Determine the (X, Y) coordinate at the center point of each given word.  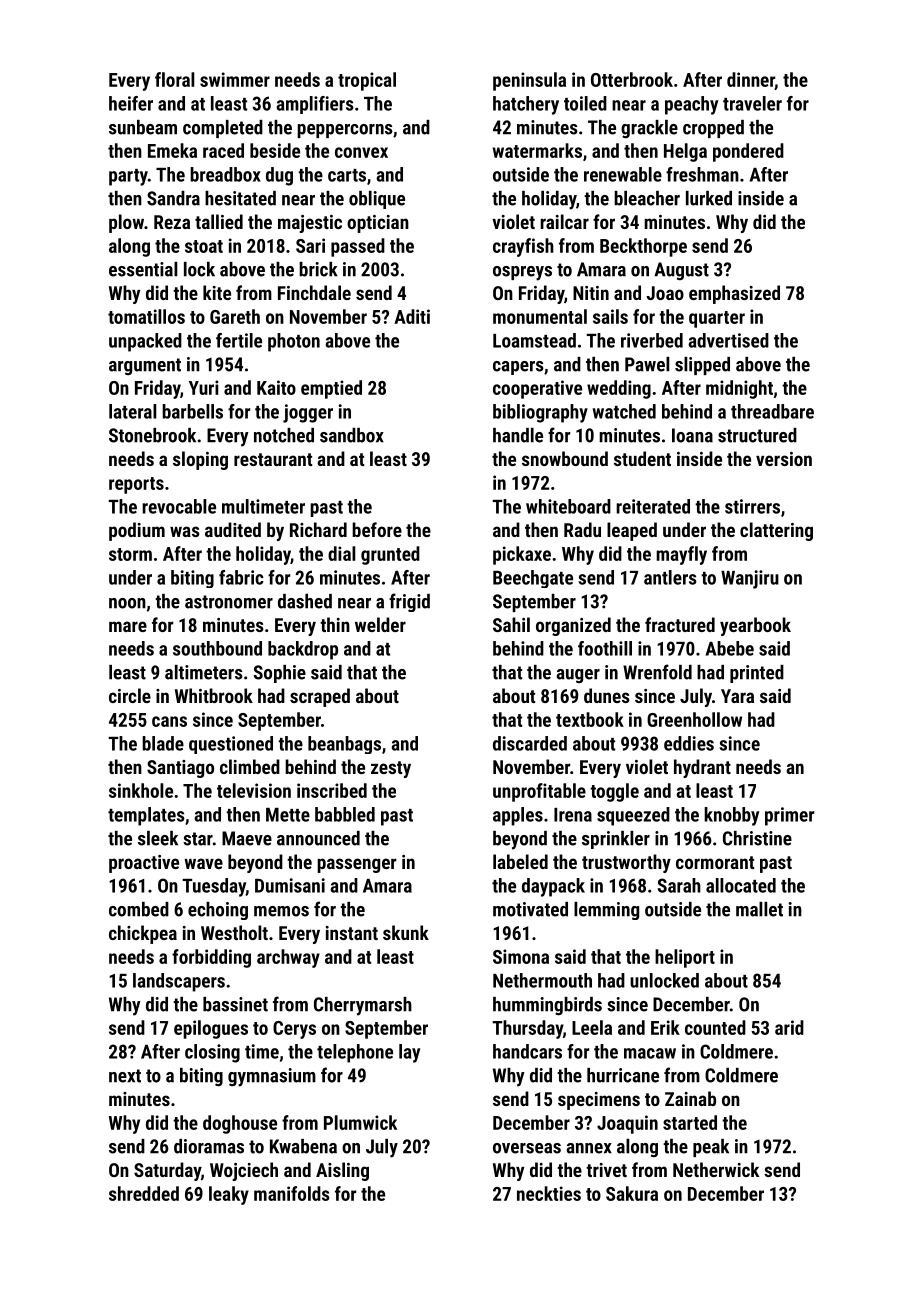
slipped (702, 366)
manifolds (292, 1193)
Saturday (167, 1171)
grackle (649, 129)
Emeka (172, 150)
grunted (390, 555)
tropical (367, 81)
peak (711, 1148)
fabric (241, 577)
